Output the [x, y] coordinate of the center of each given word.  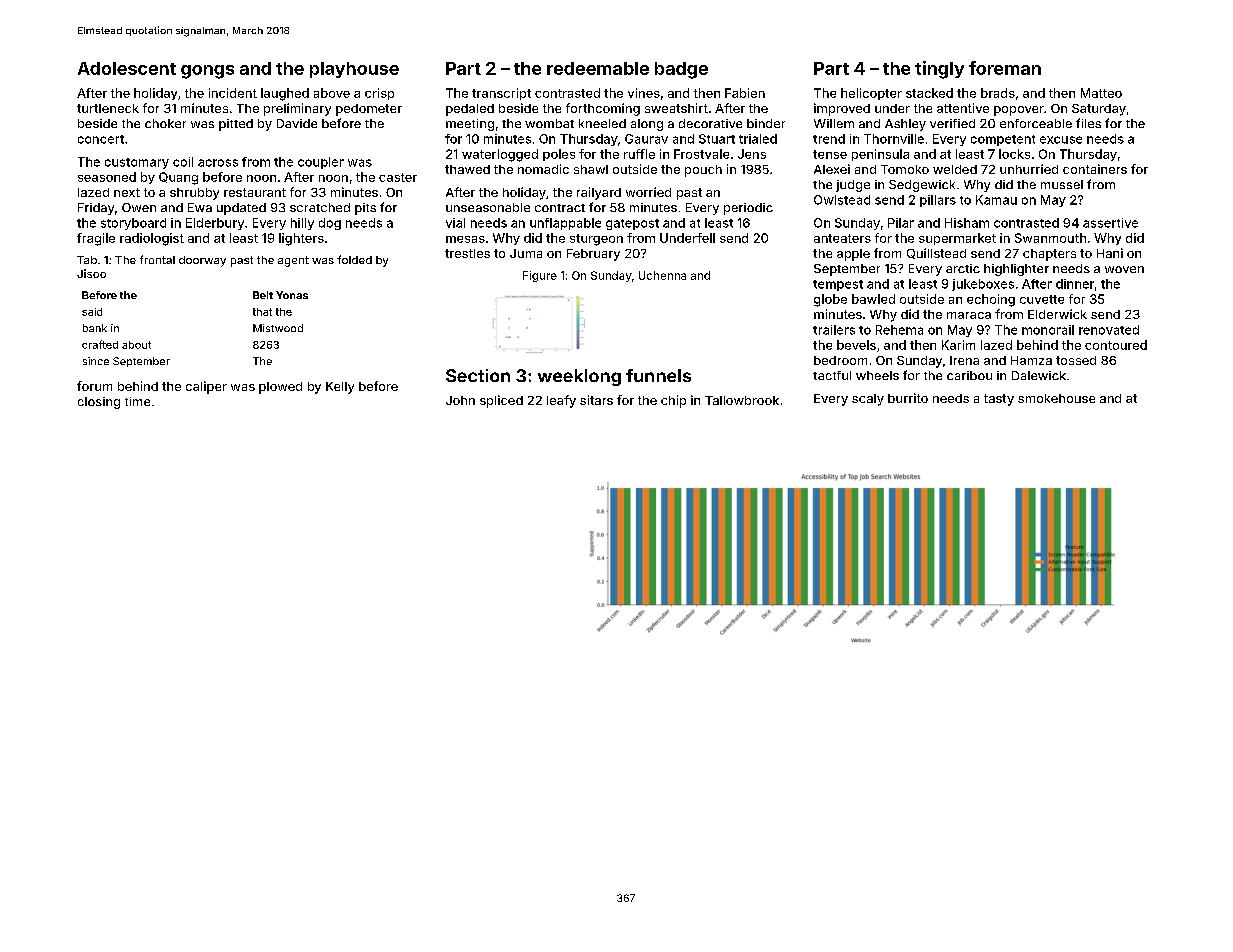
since [96, 361]
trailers [834, 330]
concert [101, 139]
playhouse [354, 70]
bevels [856, 345]
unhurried [1029, 169]
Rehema [899, 330]
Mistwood [278, 328]
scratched [320, 207]
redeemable [598, 68]
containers [1095, 169]
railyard [599, 193]
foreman [1005, 68]
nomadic [543, 169]
